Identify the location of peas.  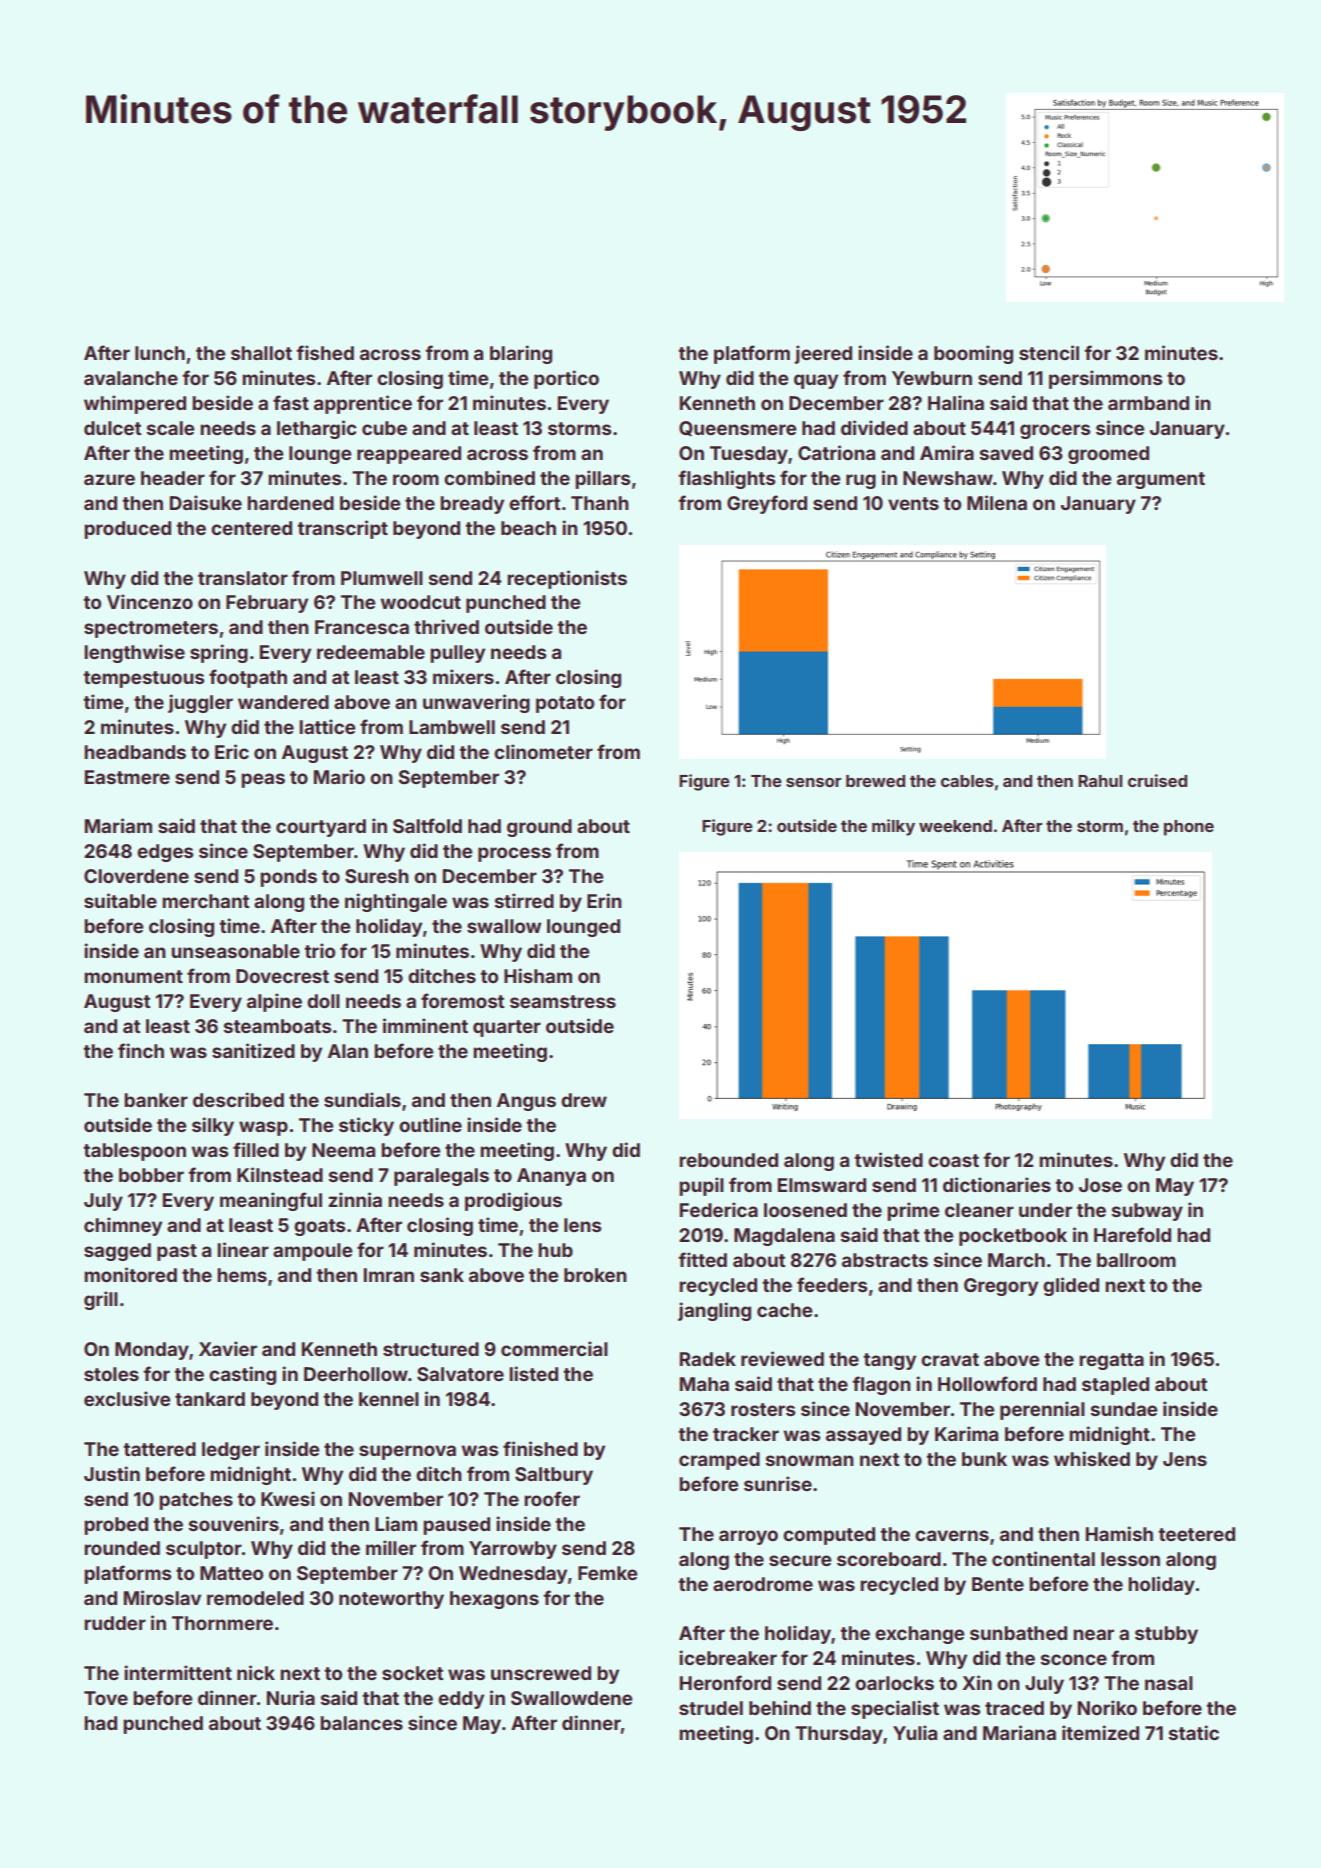
(263, 780).
